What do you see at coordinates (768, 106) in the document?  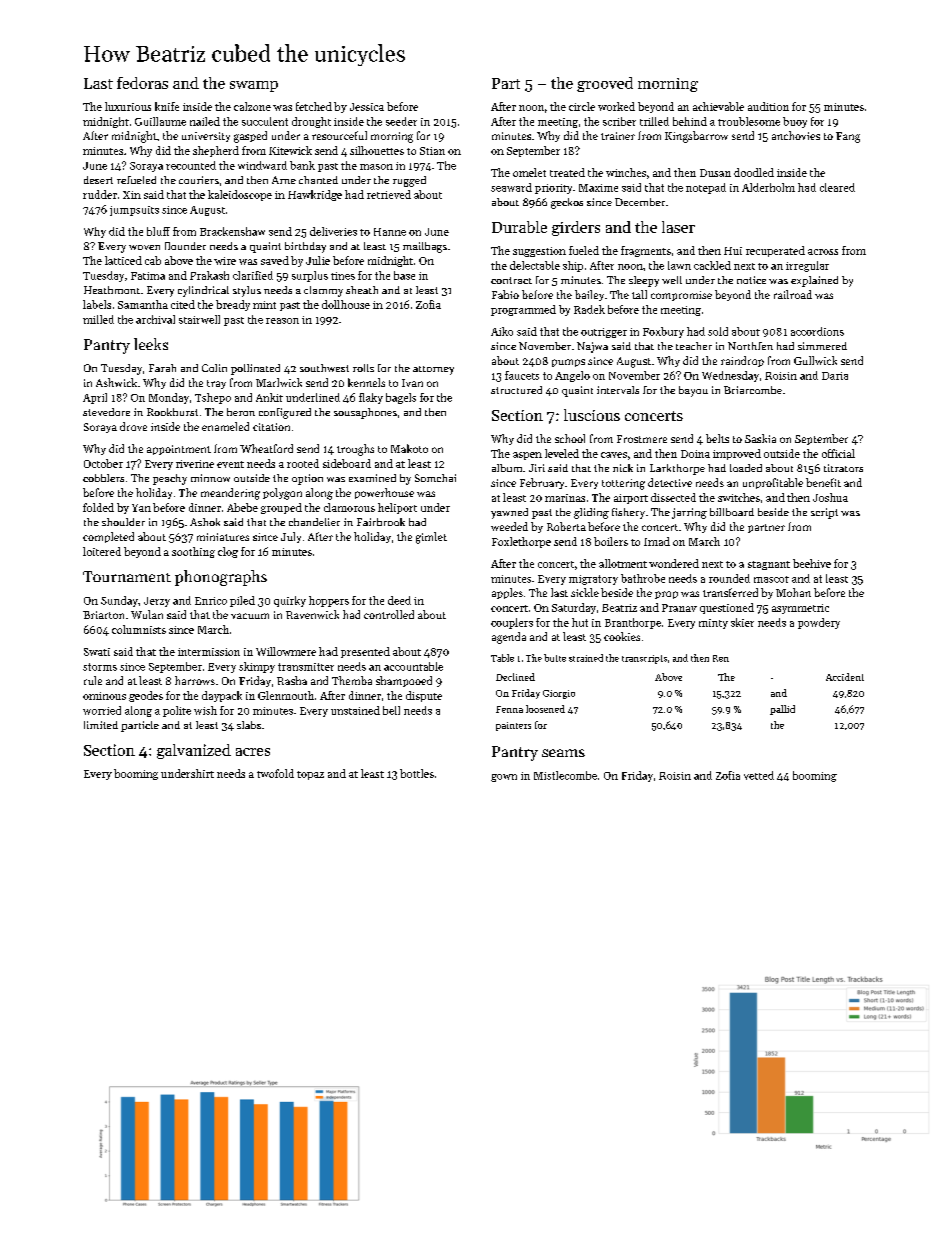 I see `audition` at bounding box center [768, 106].
